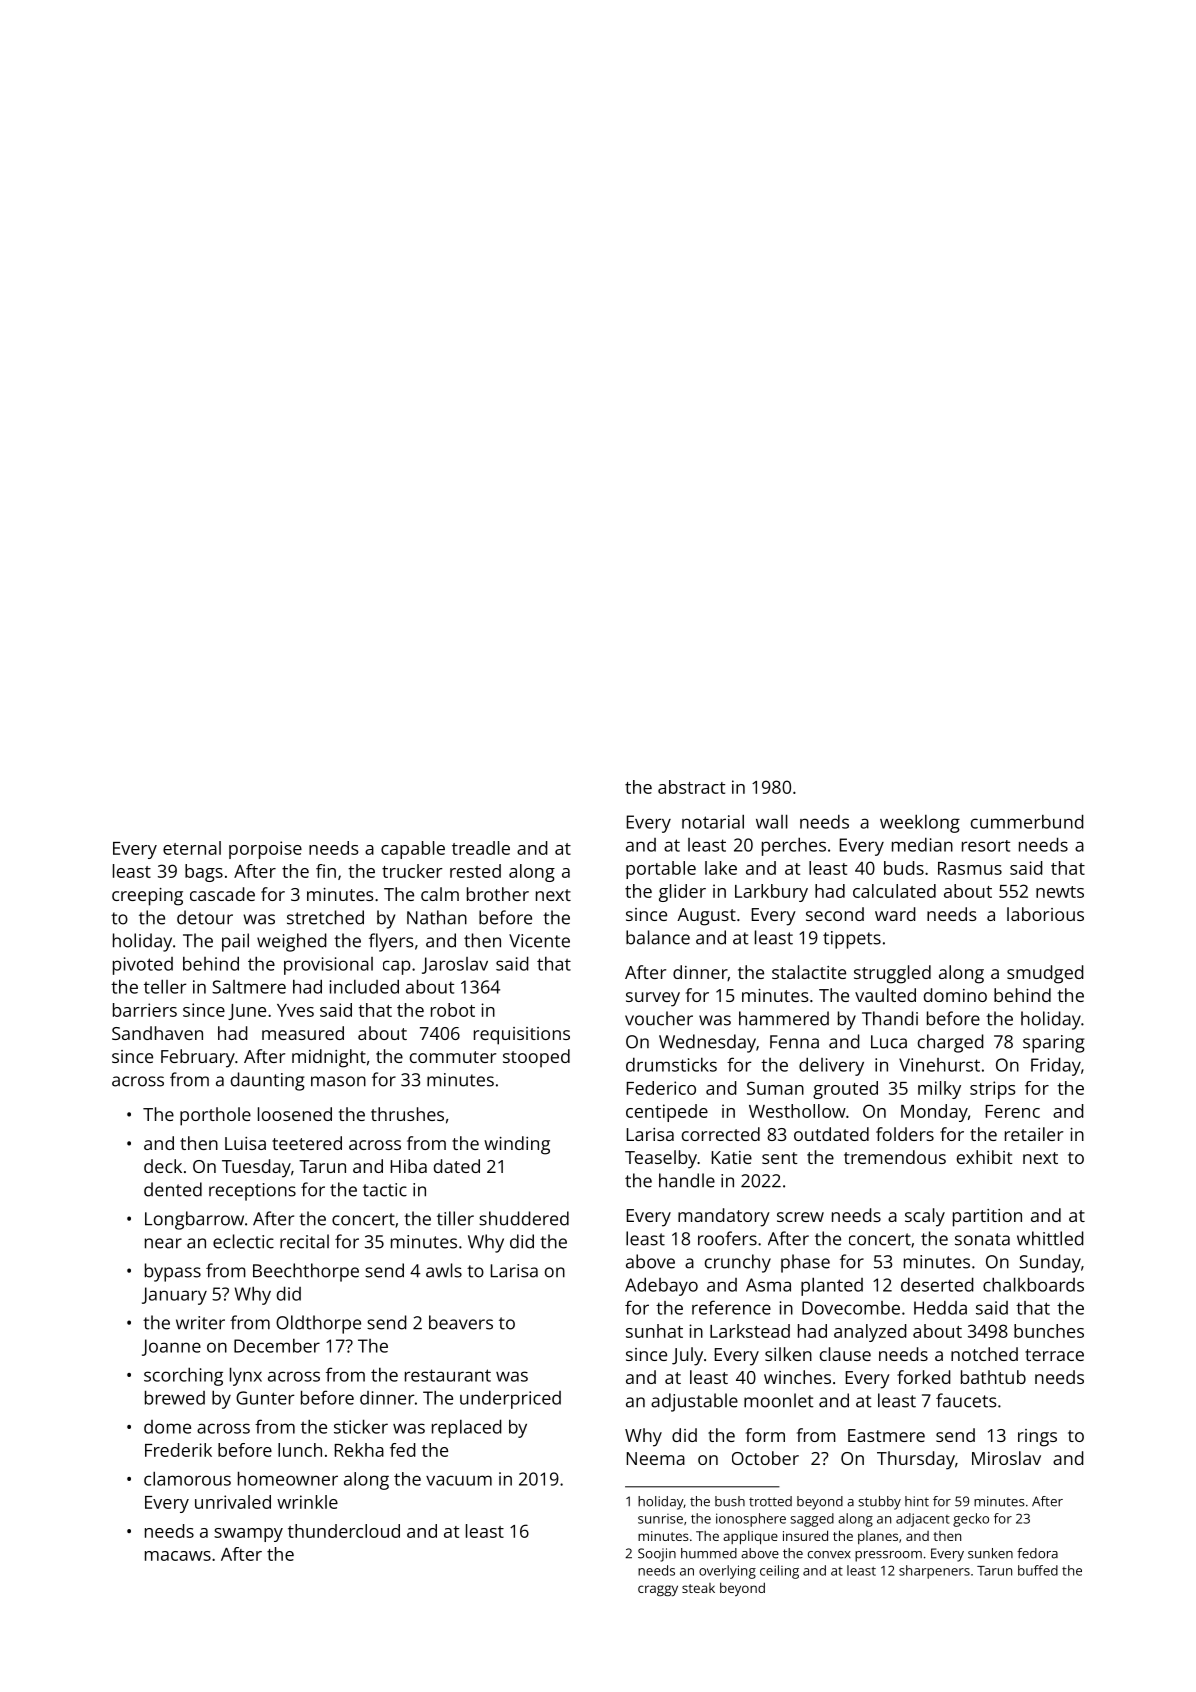 The width and height of the image is (1196, 1692). What do you see at coordinates (256, 1168) in the image?
I see `Tuesday` at bounding box center [256, 1168].
